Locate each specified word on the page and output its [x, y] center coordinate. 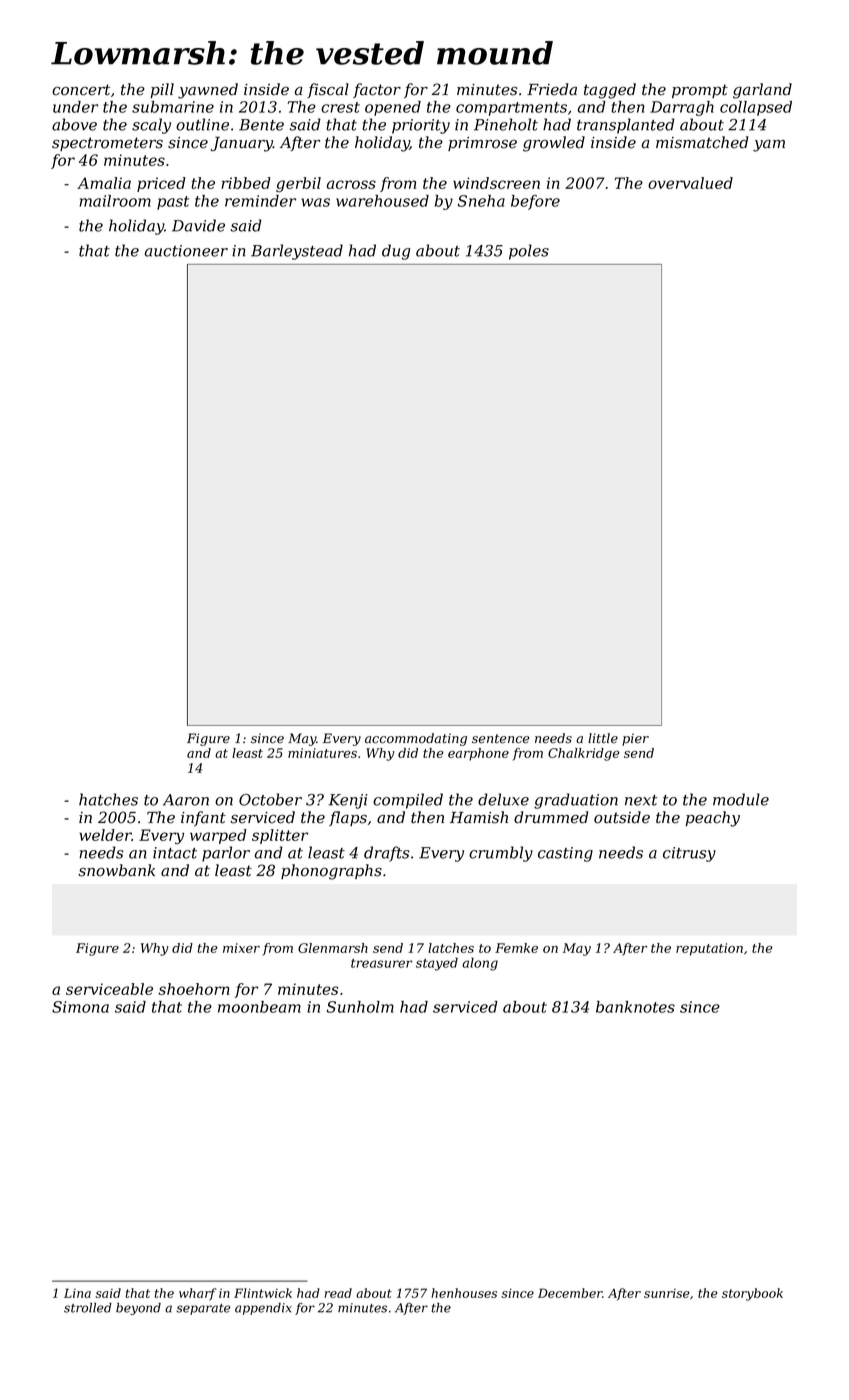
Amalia [104, 183]
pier [635, 739]
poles [529, 252]
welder [105, 835]
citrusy [689, 854]
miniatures [322, 753]
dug [396, 252]
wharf [198, 1294]
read [338, 1293]
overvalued [690, 183]
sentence [500, 739]
